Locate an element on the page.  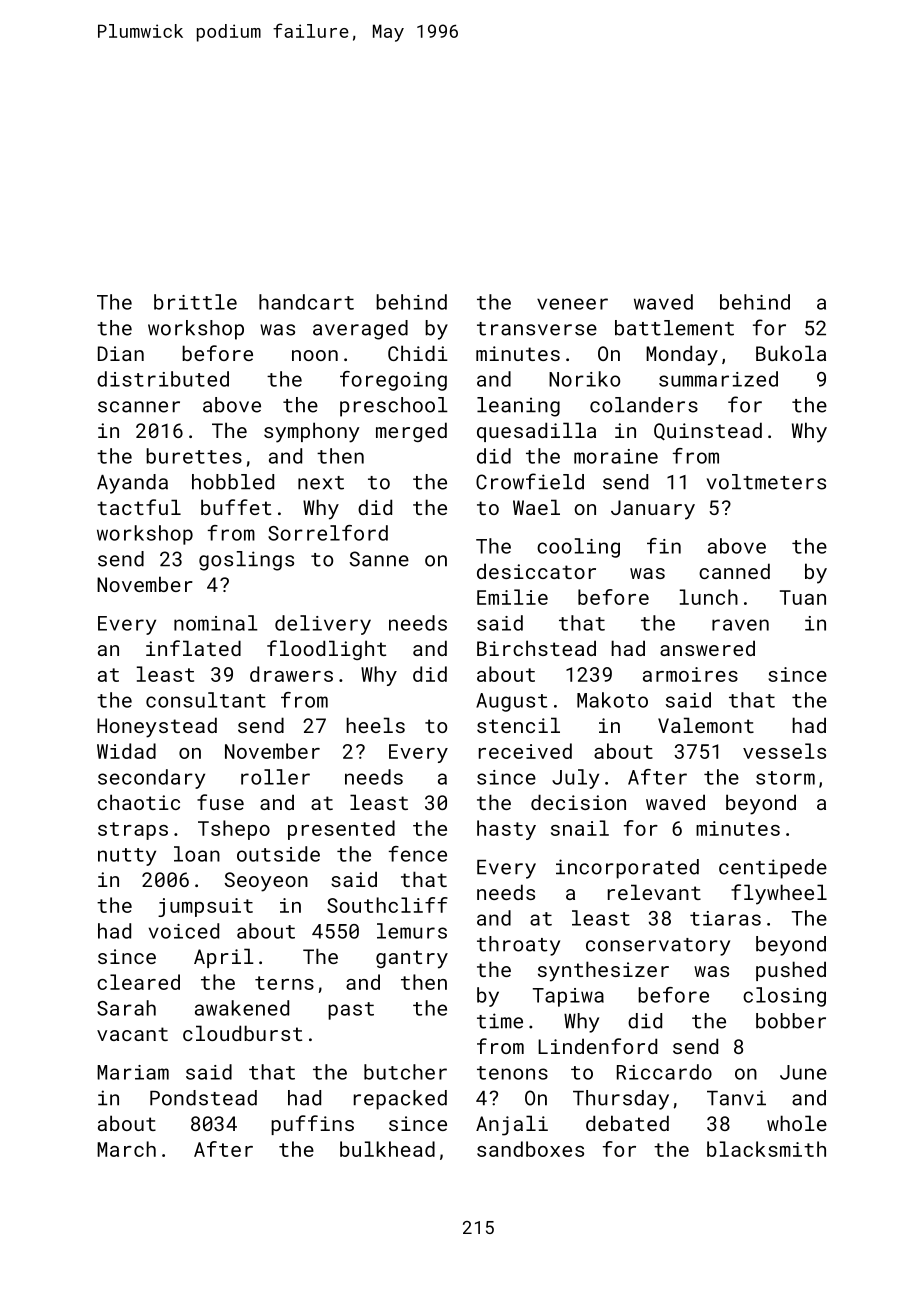
Tapiwa is located at coordinates (568, 997).
